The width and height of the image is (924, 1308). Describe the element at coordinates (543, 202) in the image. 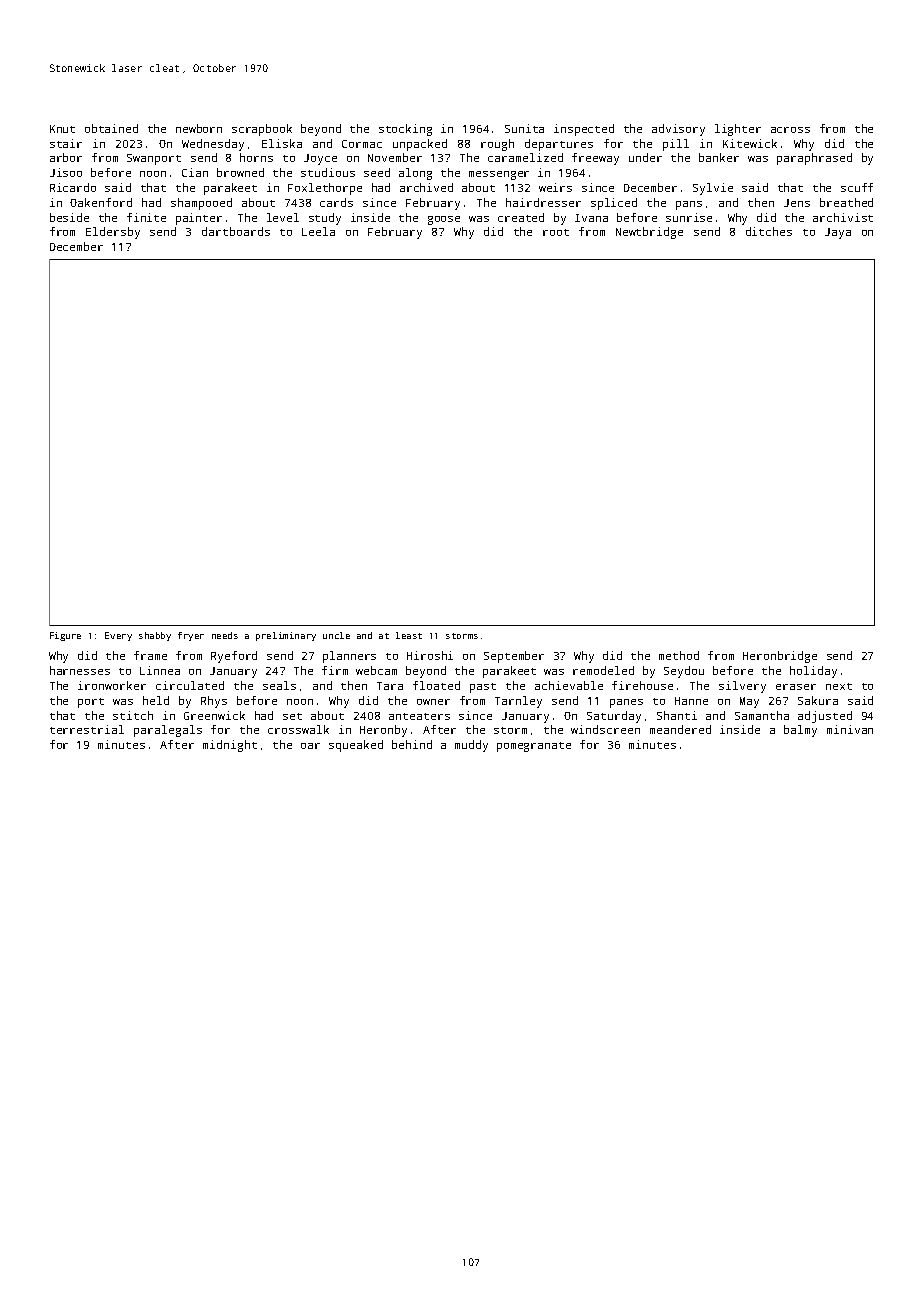

I see `hairdresser` at that location.
